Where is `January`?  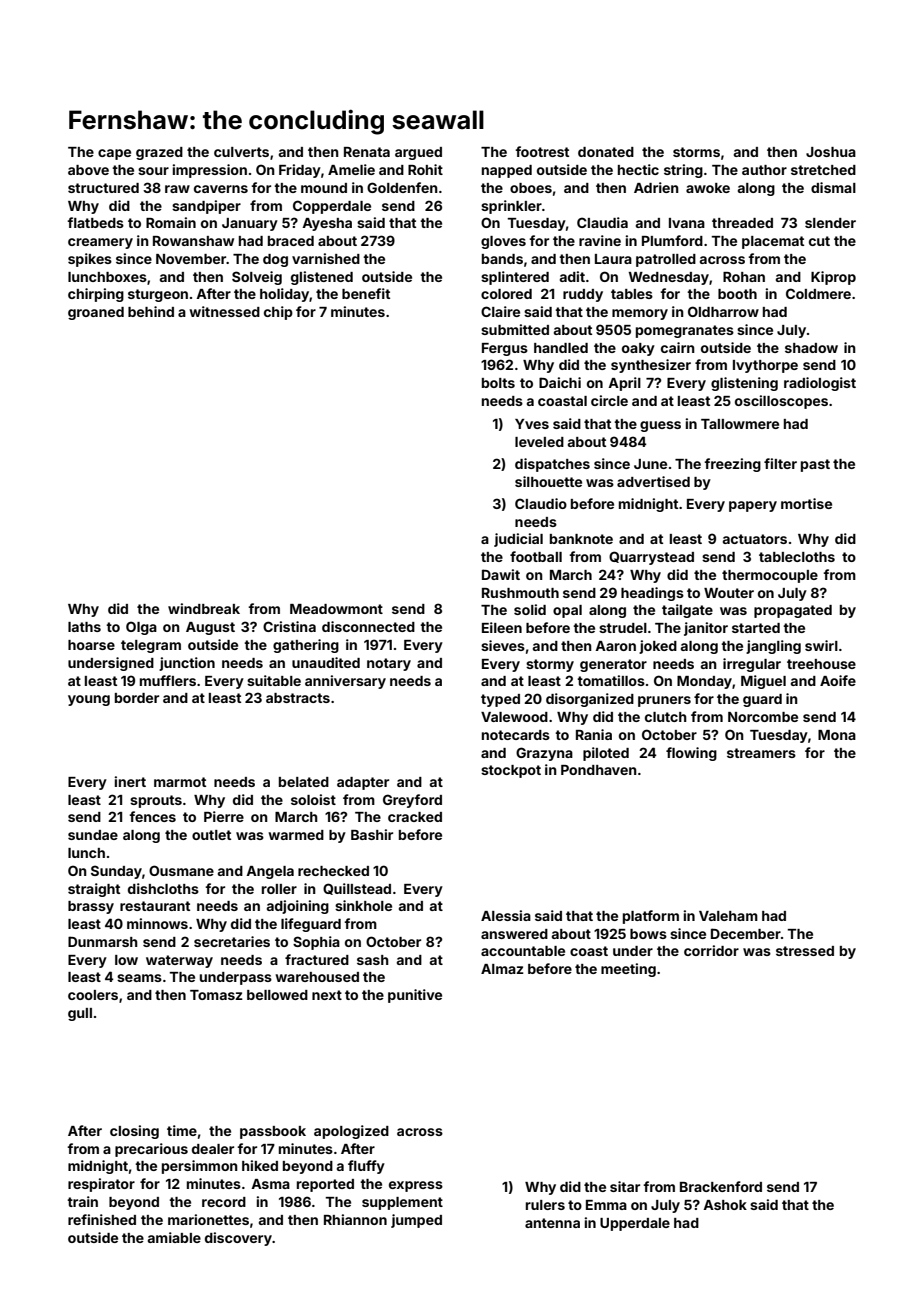
January is located at coordinates (250, 224).
